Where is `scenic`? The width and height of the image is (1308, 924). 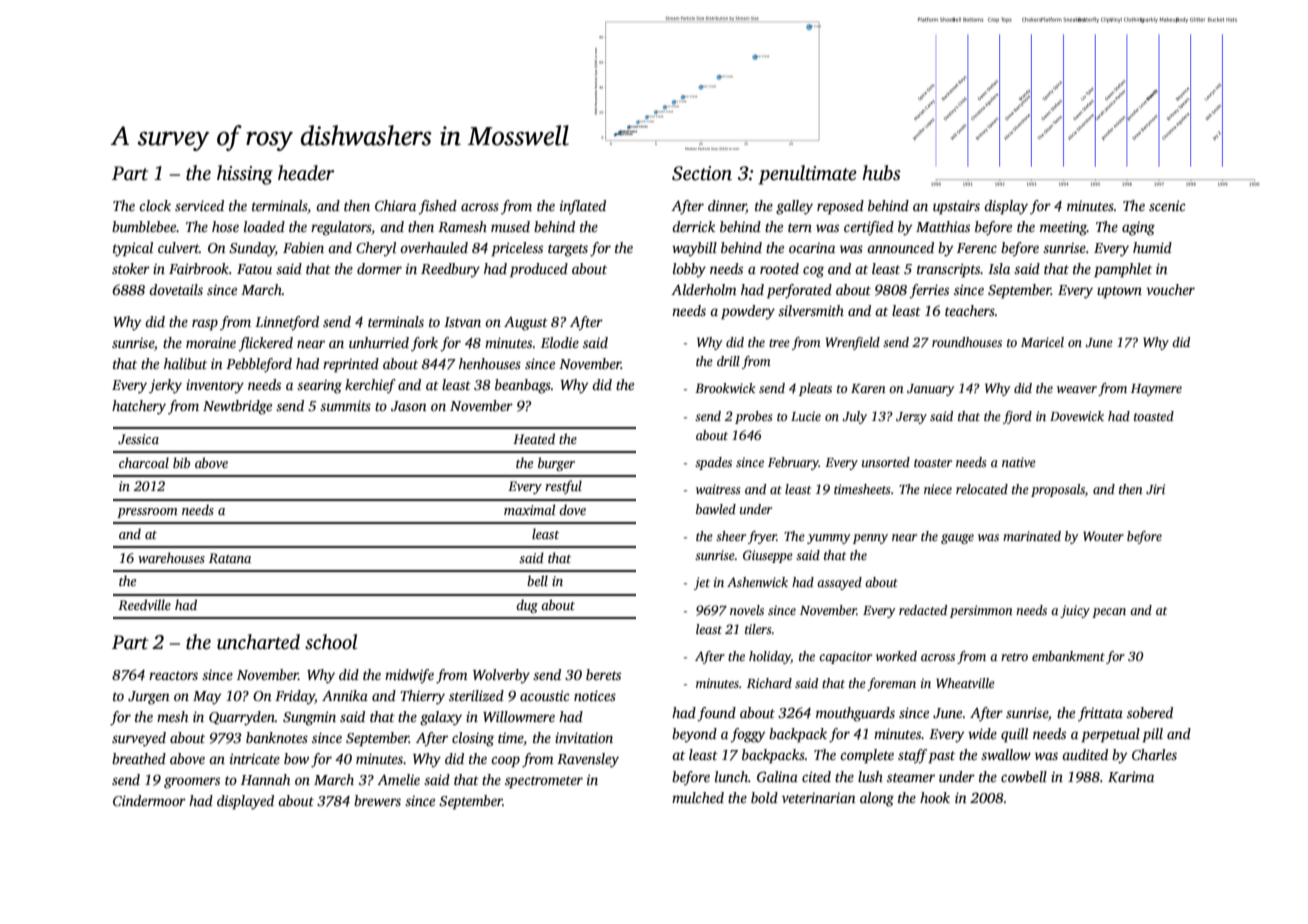
scenic is located at coordinates (1167, 205).
